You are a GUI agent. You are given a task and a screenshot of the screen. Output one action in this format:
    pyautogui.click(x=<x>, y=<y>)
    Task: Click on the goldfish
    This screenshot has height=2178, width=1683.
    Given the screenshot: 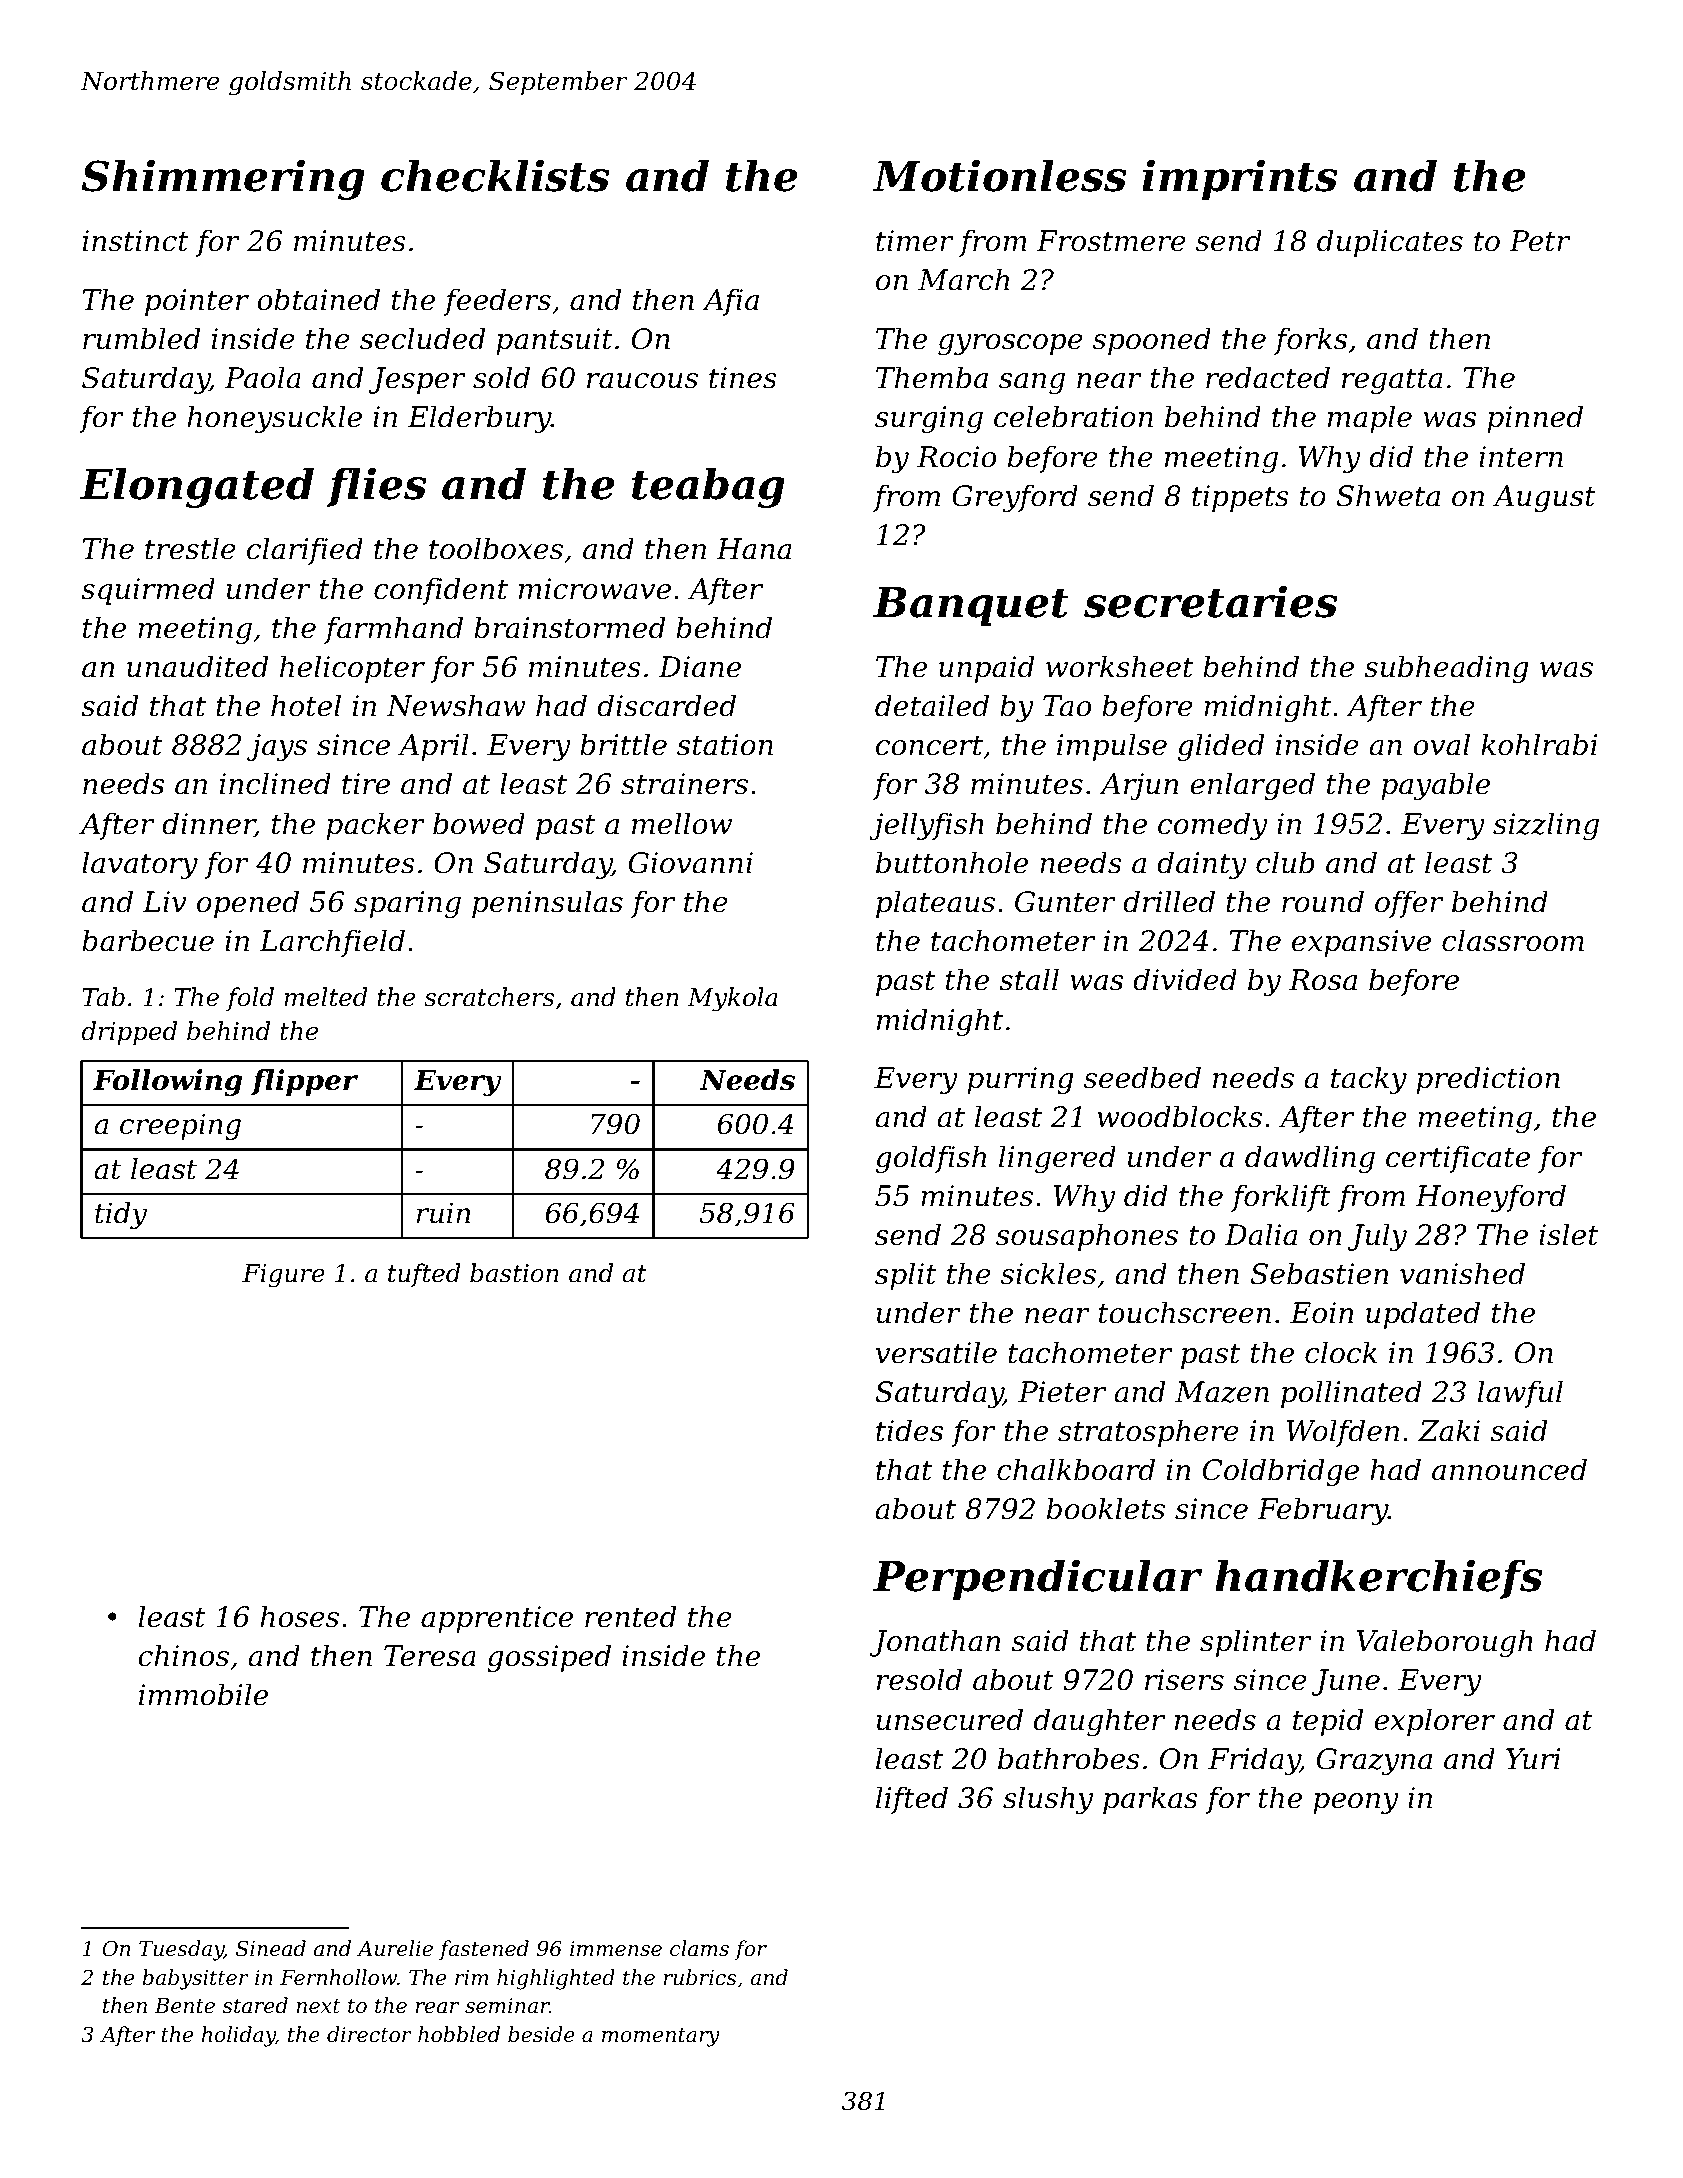 What is the action you would take?
    pyautogui.click(x=931, y=1159)
